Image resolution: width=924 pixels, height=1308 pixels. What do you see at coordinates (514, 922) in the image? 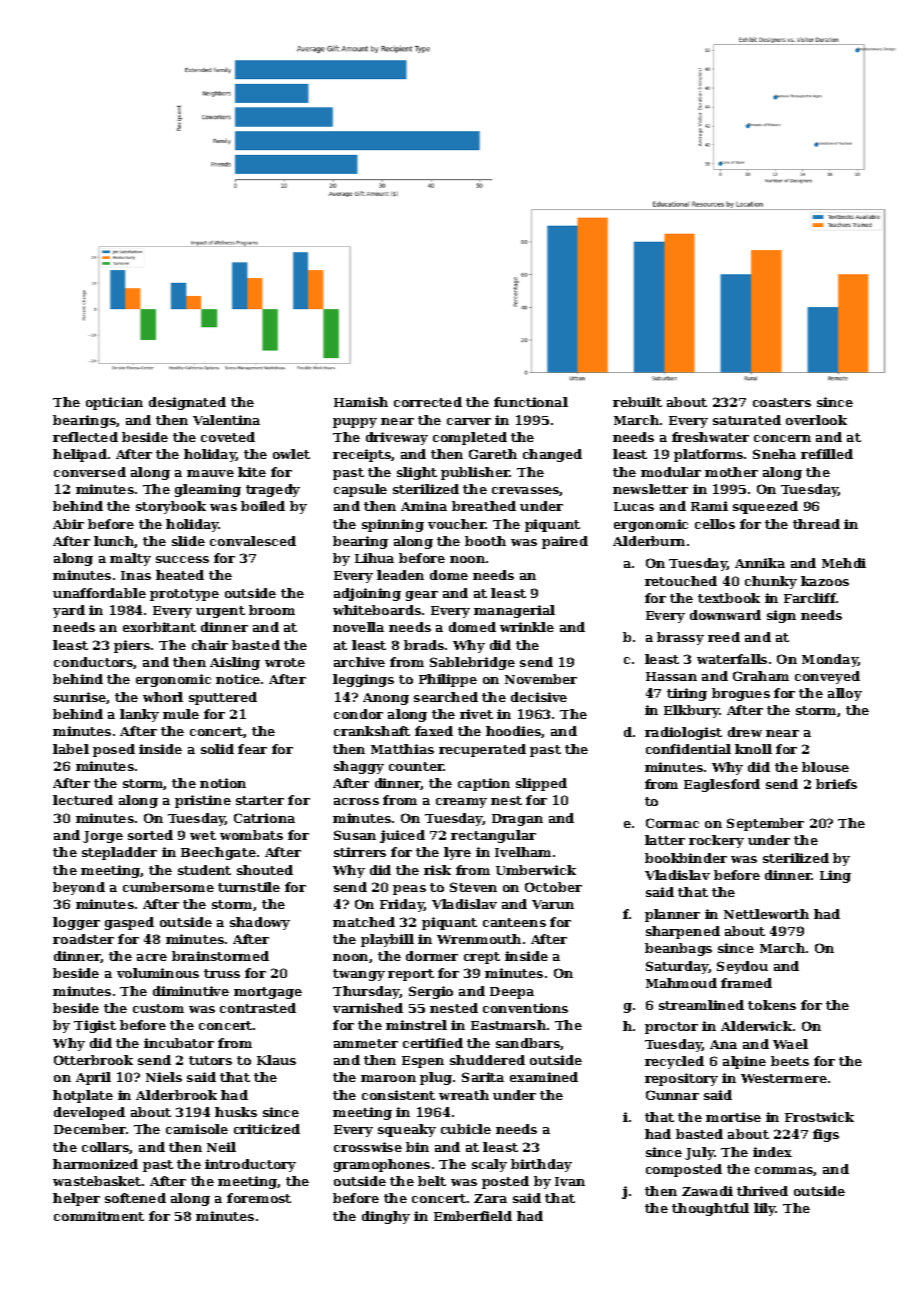
I see `canteens` at bounding box center [514, 922].
